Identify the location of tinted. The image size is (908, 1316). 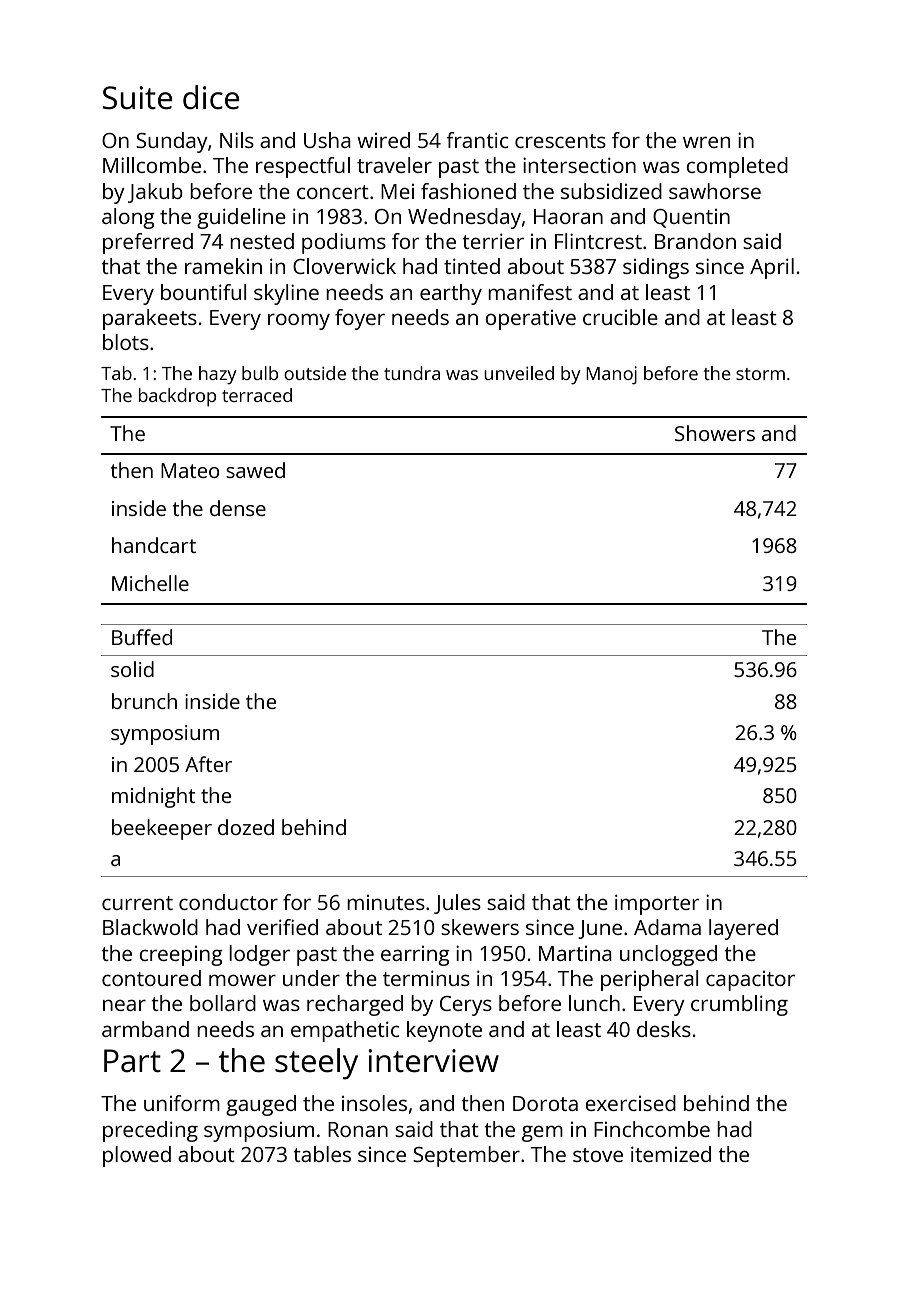
(472, 266).
